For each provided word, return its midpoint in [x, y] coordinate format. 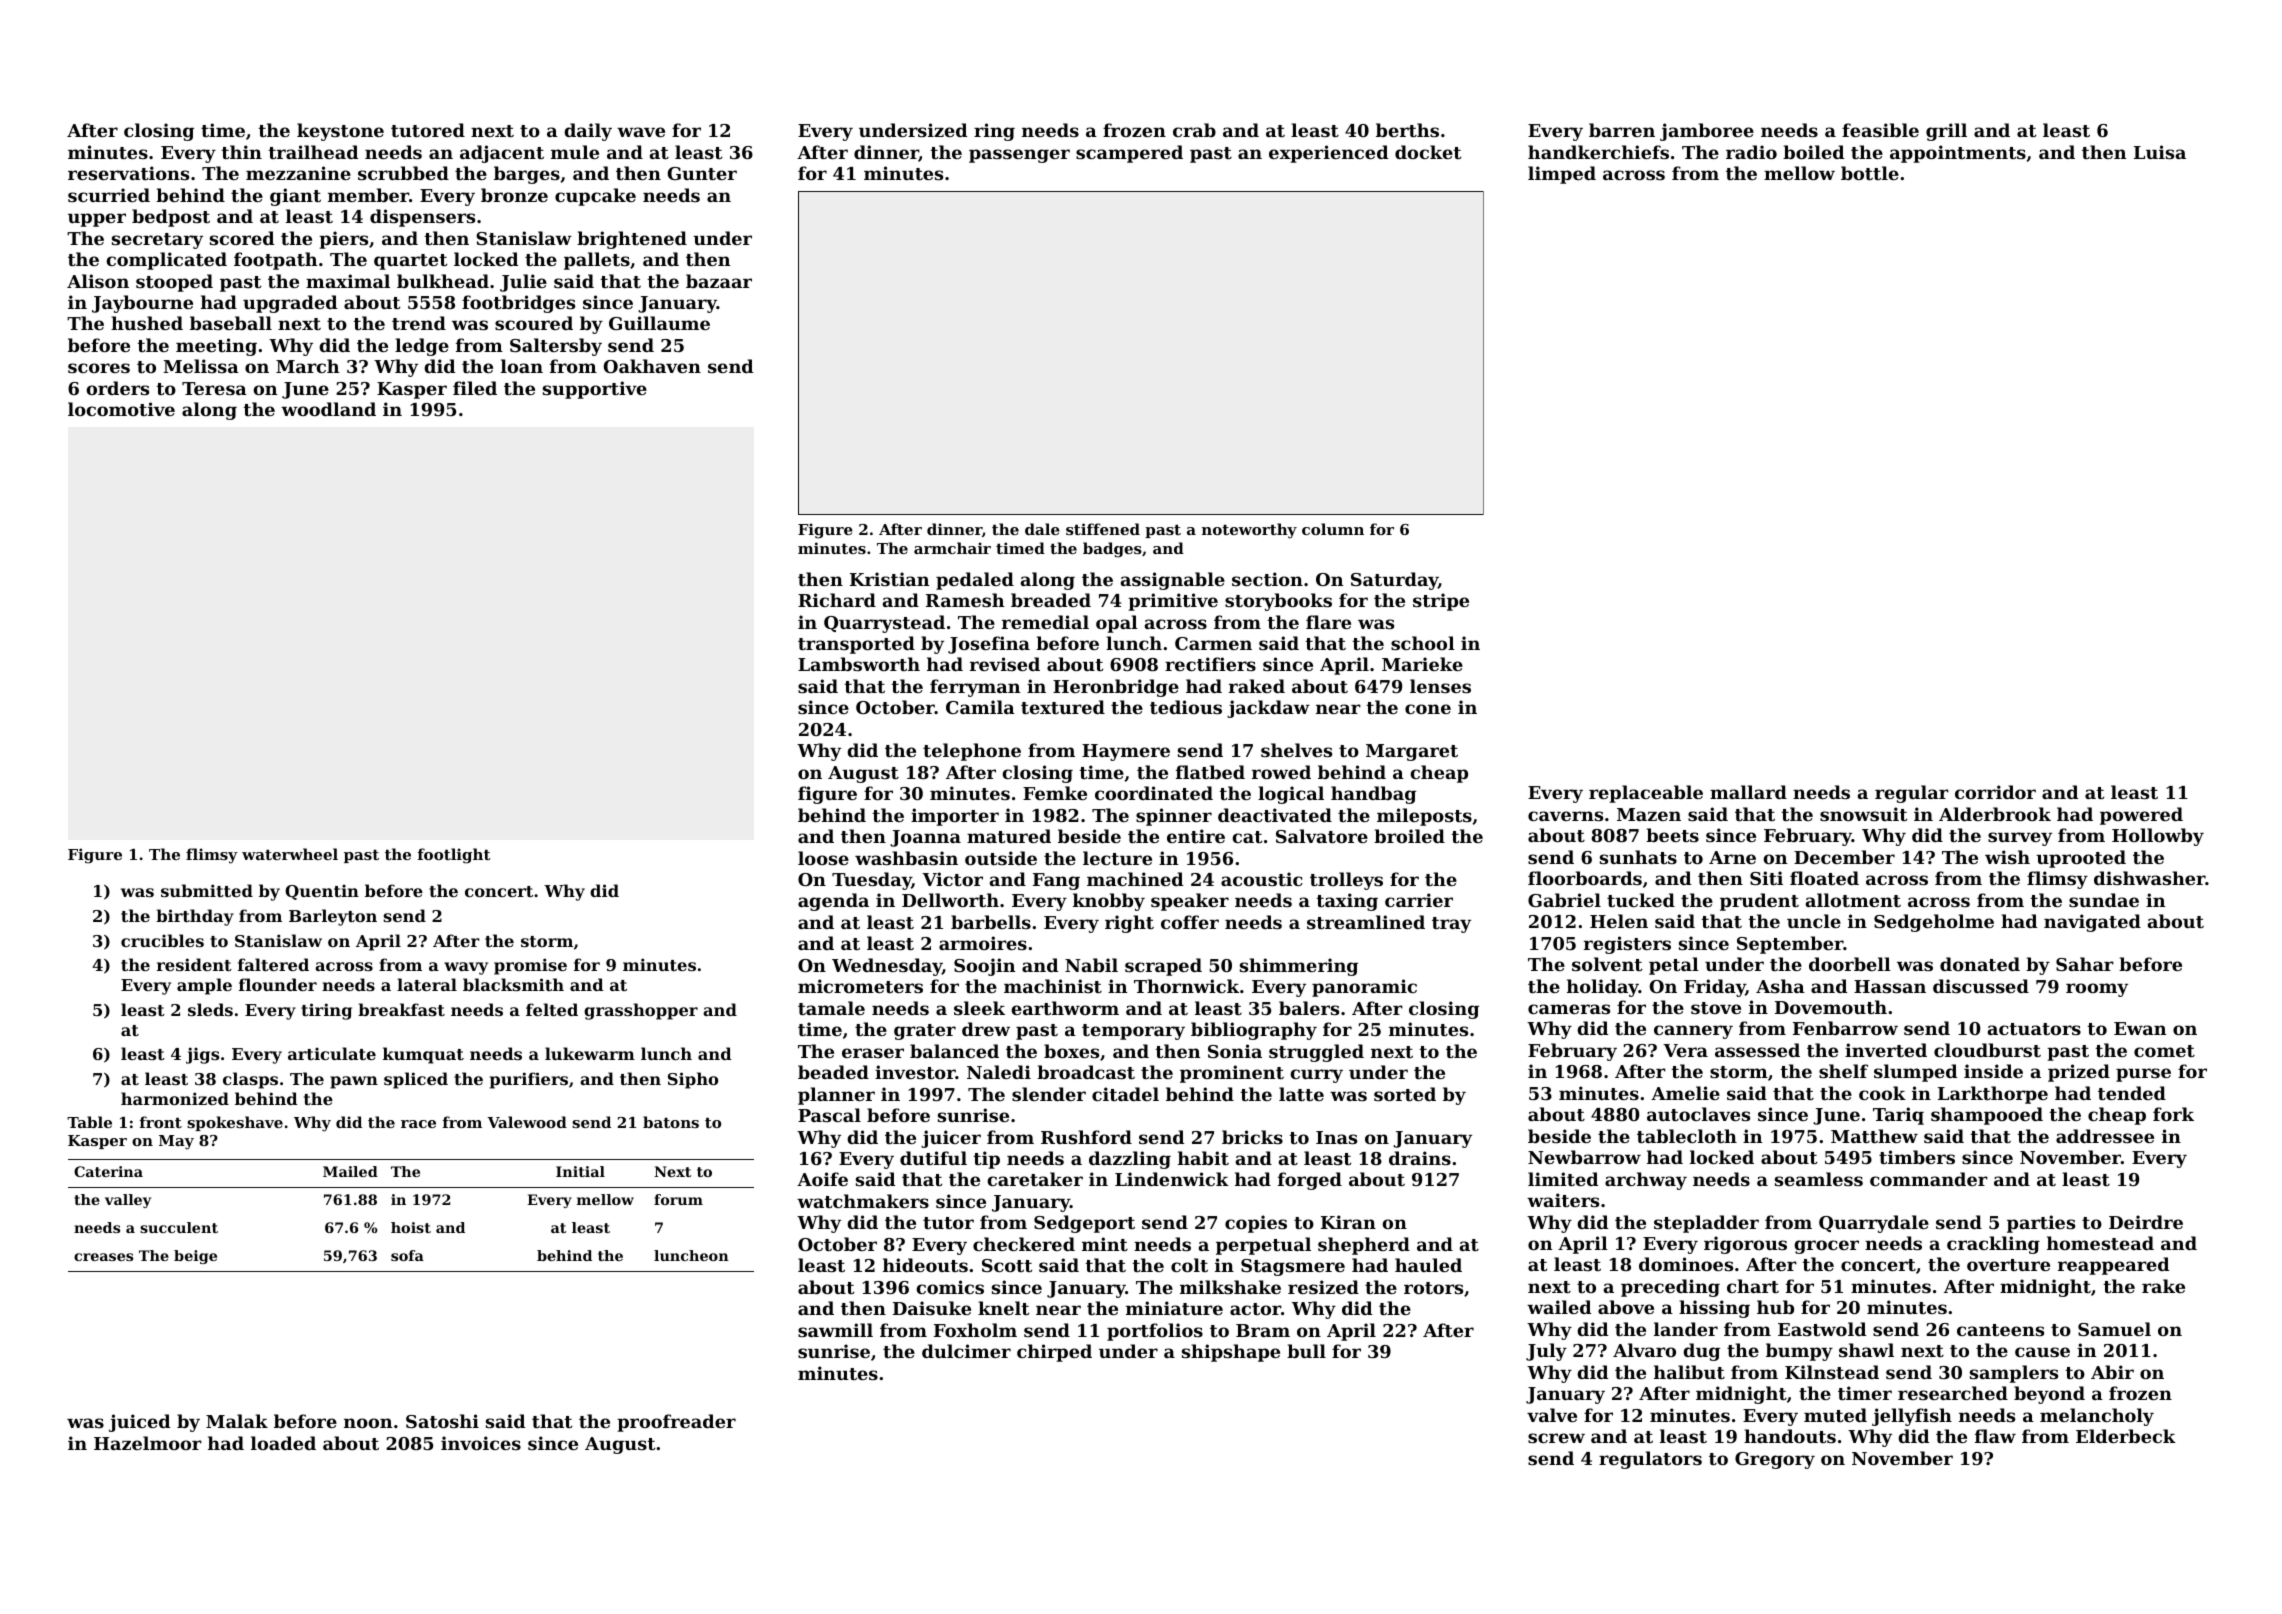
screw [1556, 1438]
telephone [972, 752]
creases [103, 1257]
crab [1194, 130]
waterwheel [290, 854]
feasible [1880, 130]
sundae [2104, 900]
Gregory [1775, 1460]
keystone [340, 132]
